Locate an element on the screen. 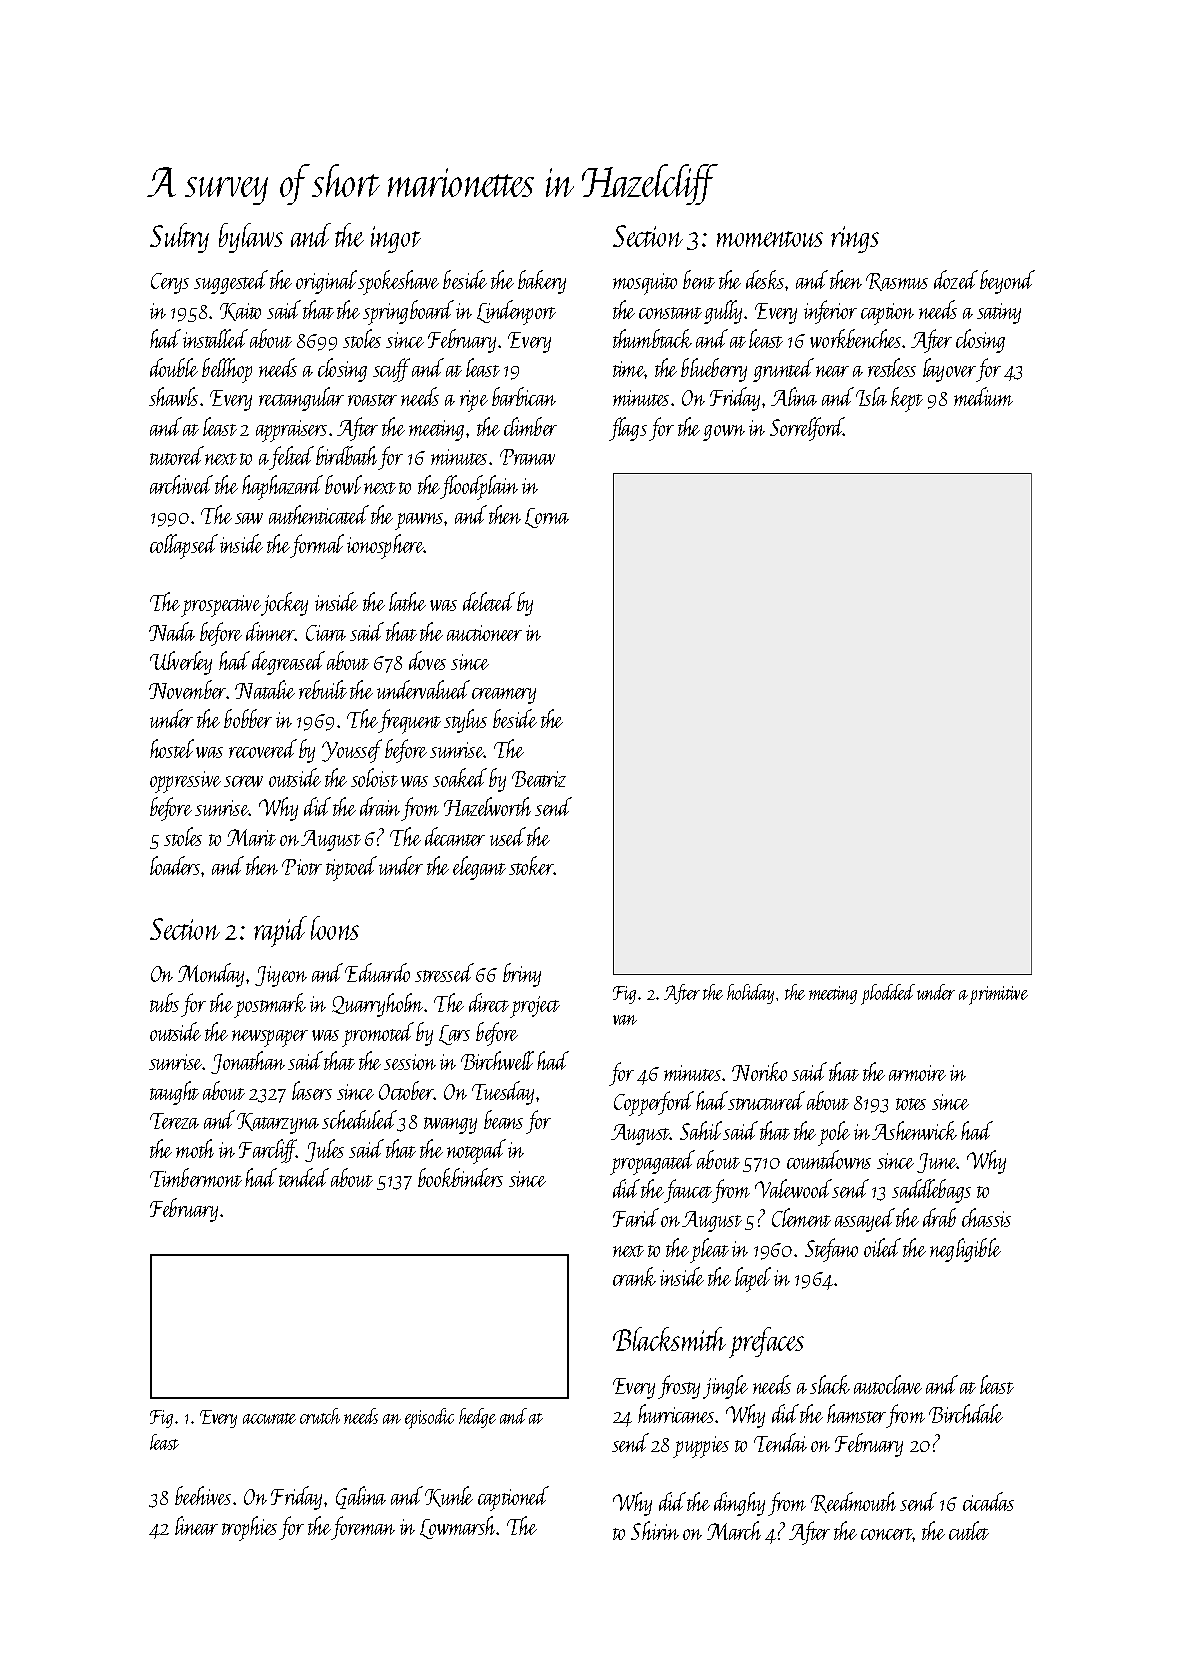 This screenshot has width=1182, height=1672. appraisers is located at coordinates (291, 431).
